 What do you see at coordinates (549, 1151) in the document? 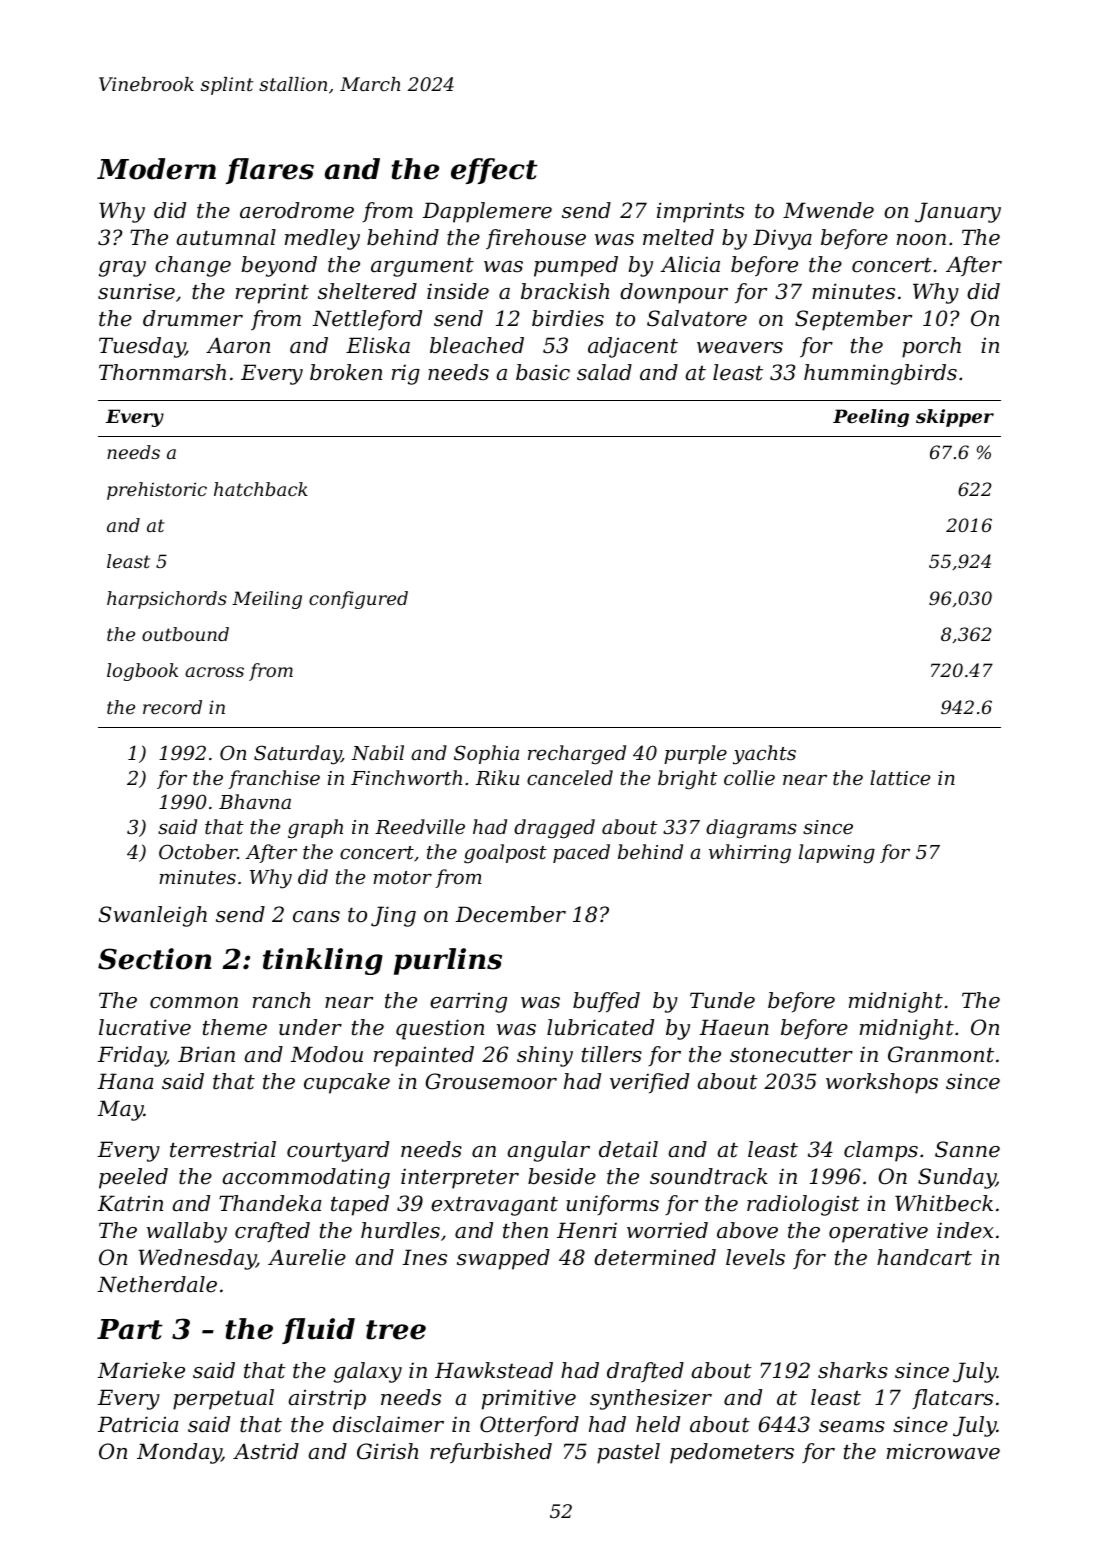
I see `angular` at bounding box center [549, 1151].
